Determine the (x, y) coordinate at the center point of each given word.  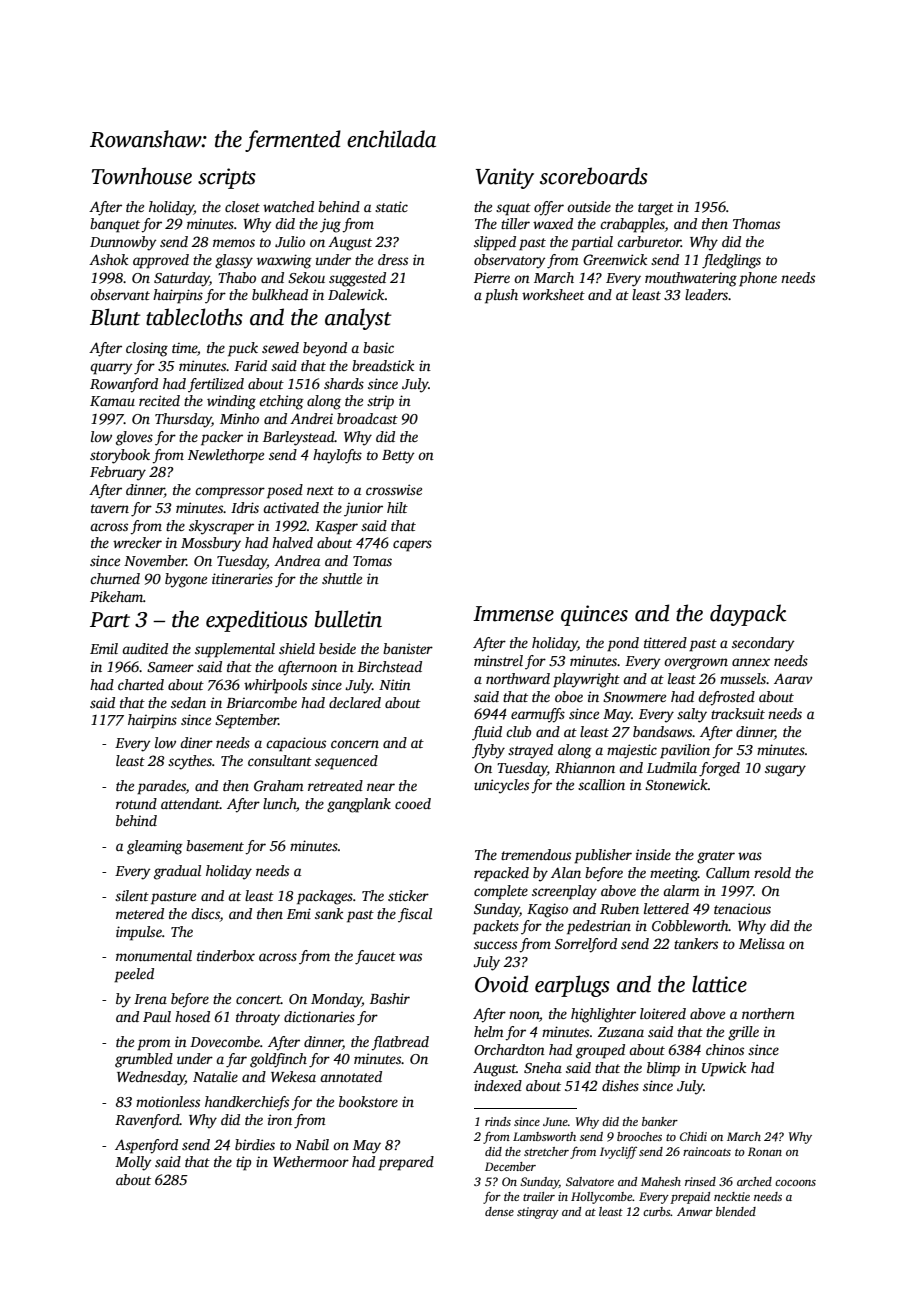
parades (161, 787)
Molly (133, 1163)
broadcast (367, 418)
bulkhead (280, 294)
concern (355, 744)
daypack (748, 615)
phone (758, 279)
